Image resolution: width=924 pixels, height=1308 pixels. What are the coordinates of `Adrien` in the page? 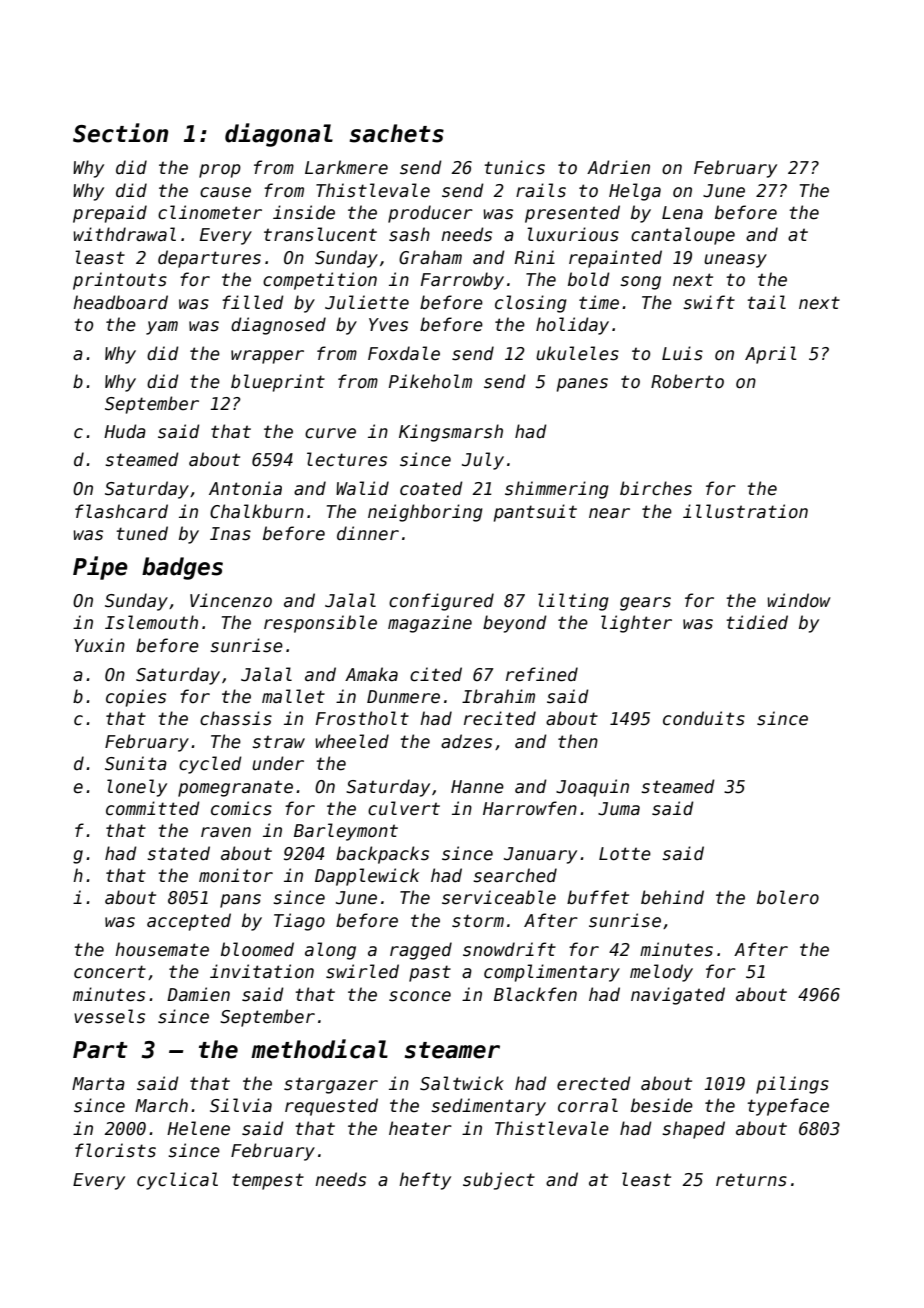 It's located at (618, 167).
